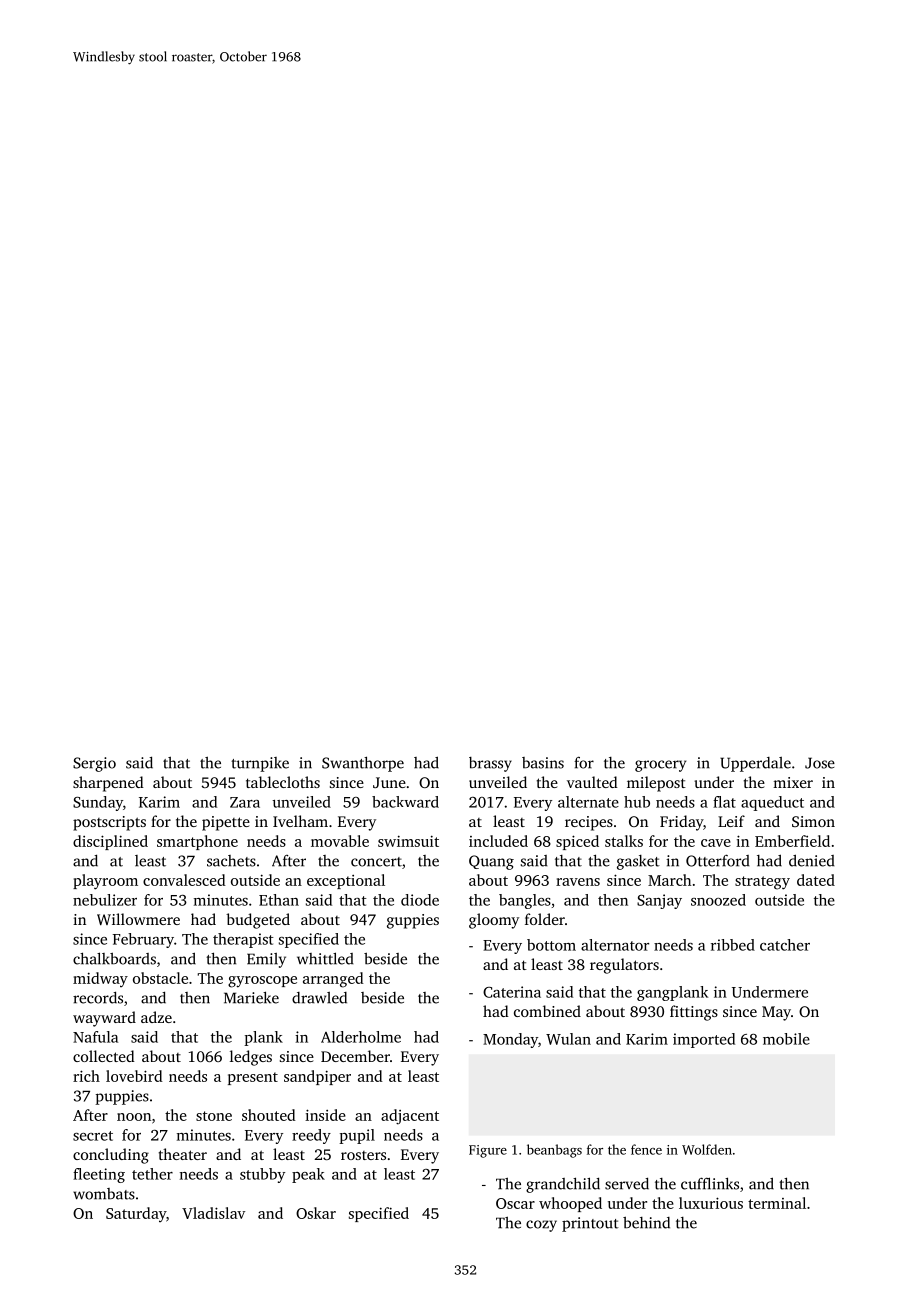 The height and width of the image is (1316, 908). Describe the element at coordinates (245, 802) in the image. I see `Zara` at that location.
